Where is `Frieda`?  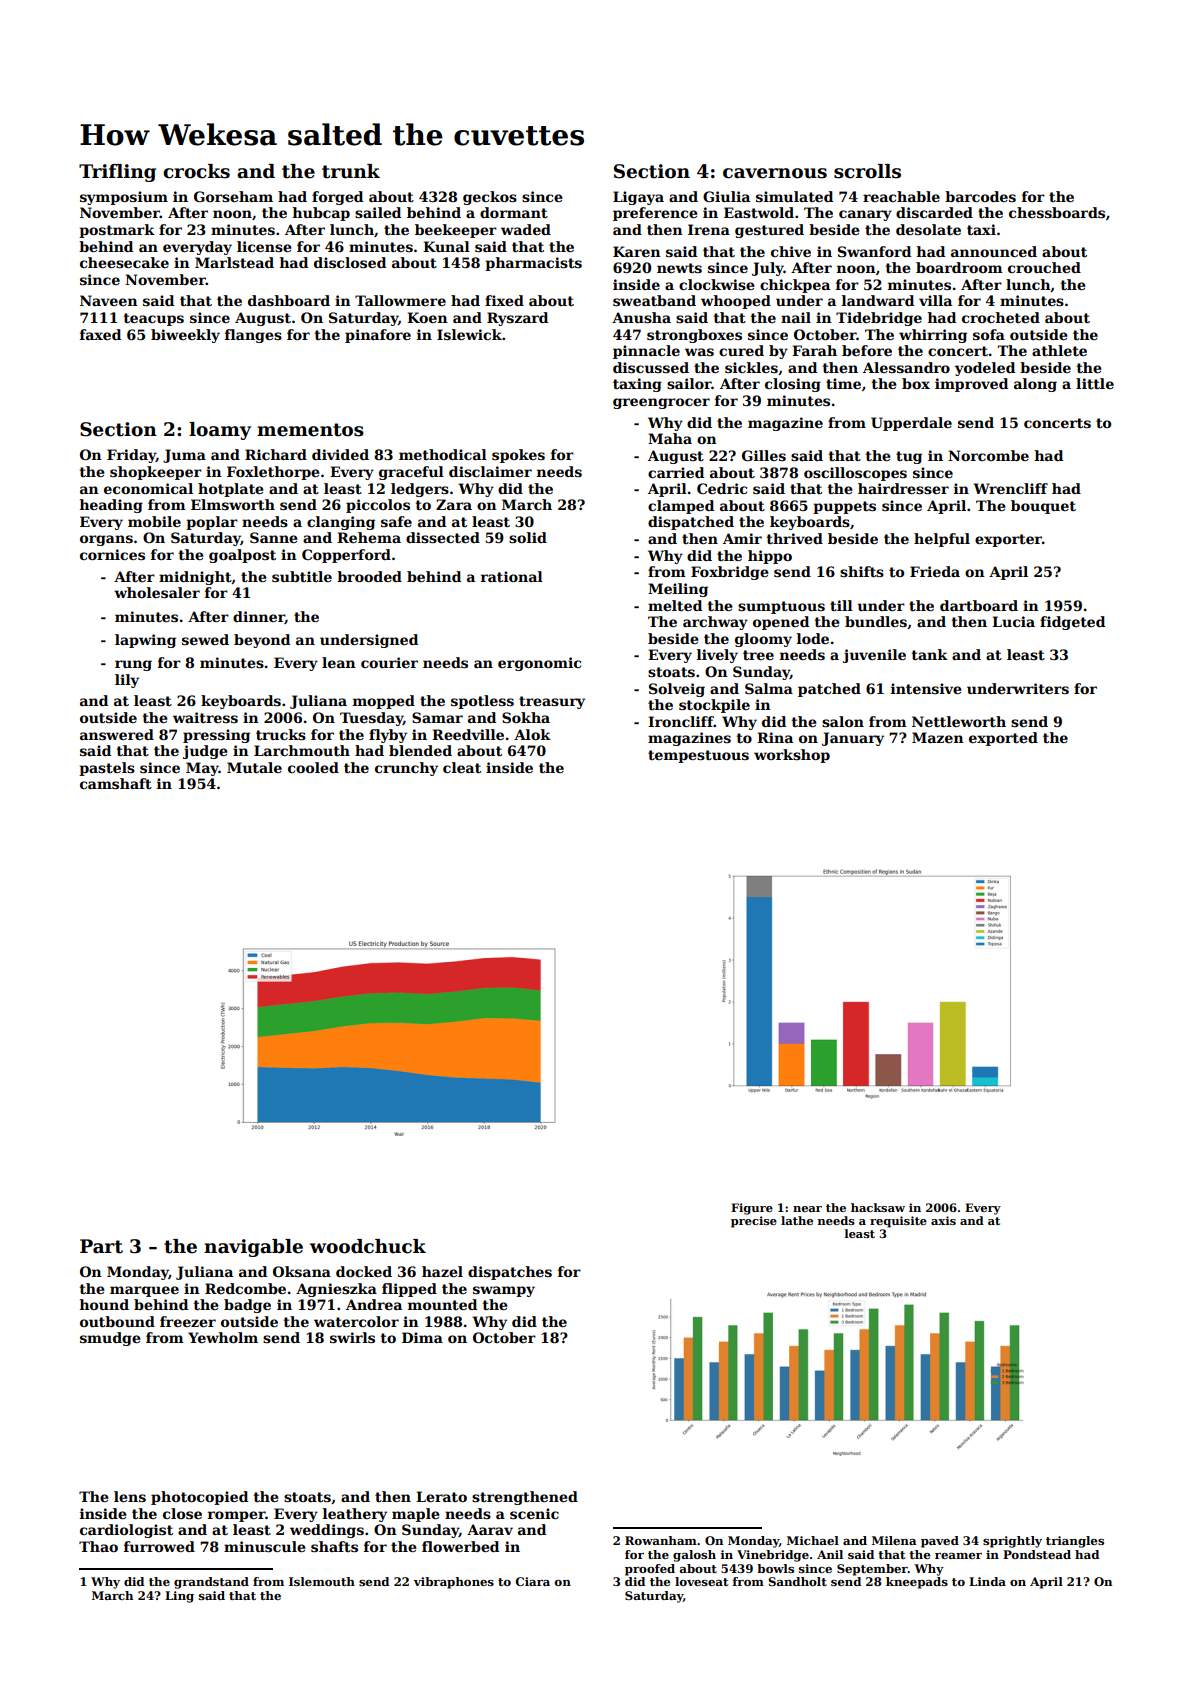 Frieda is located at coordinates (935, 571).
